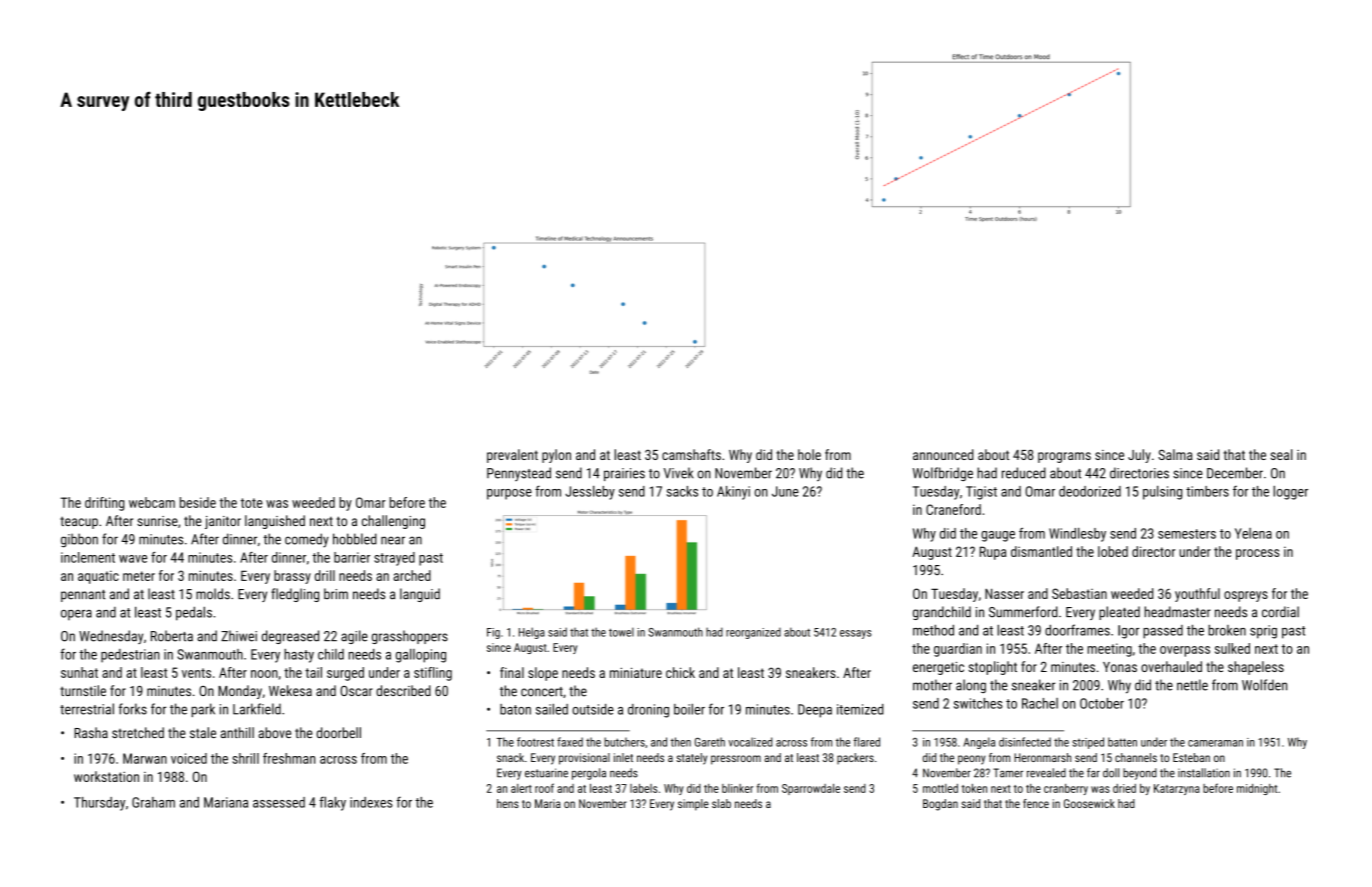 The height and width of the document is (887, 1372). What do you see at coordinates (1290, 492) in the document?
I see `logger` at bounding box center [1290, 492].
